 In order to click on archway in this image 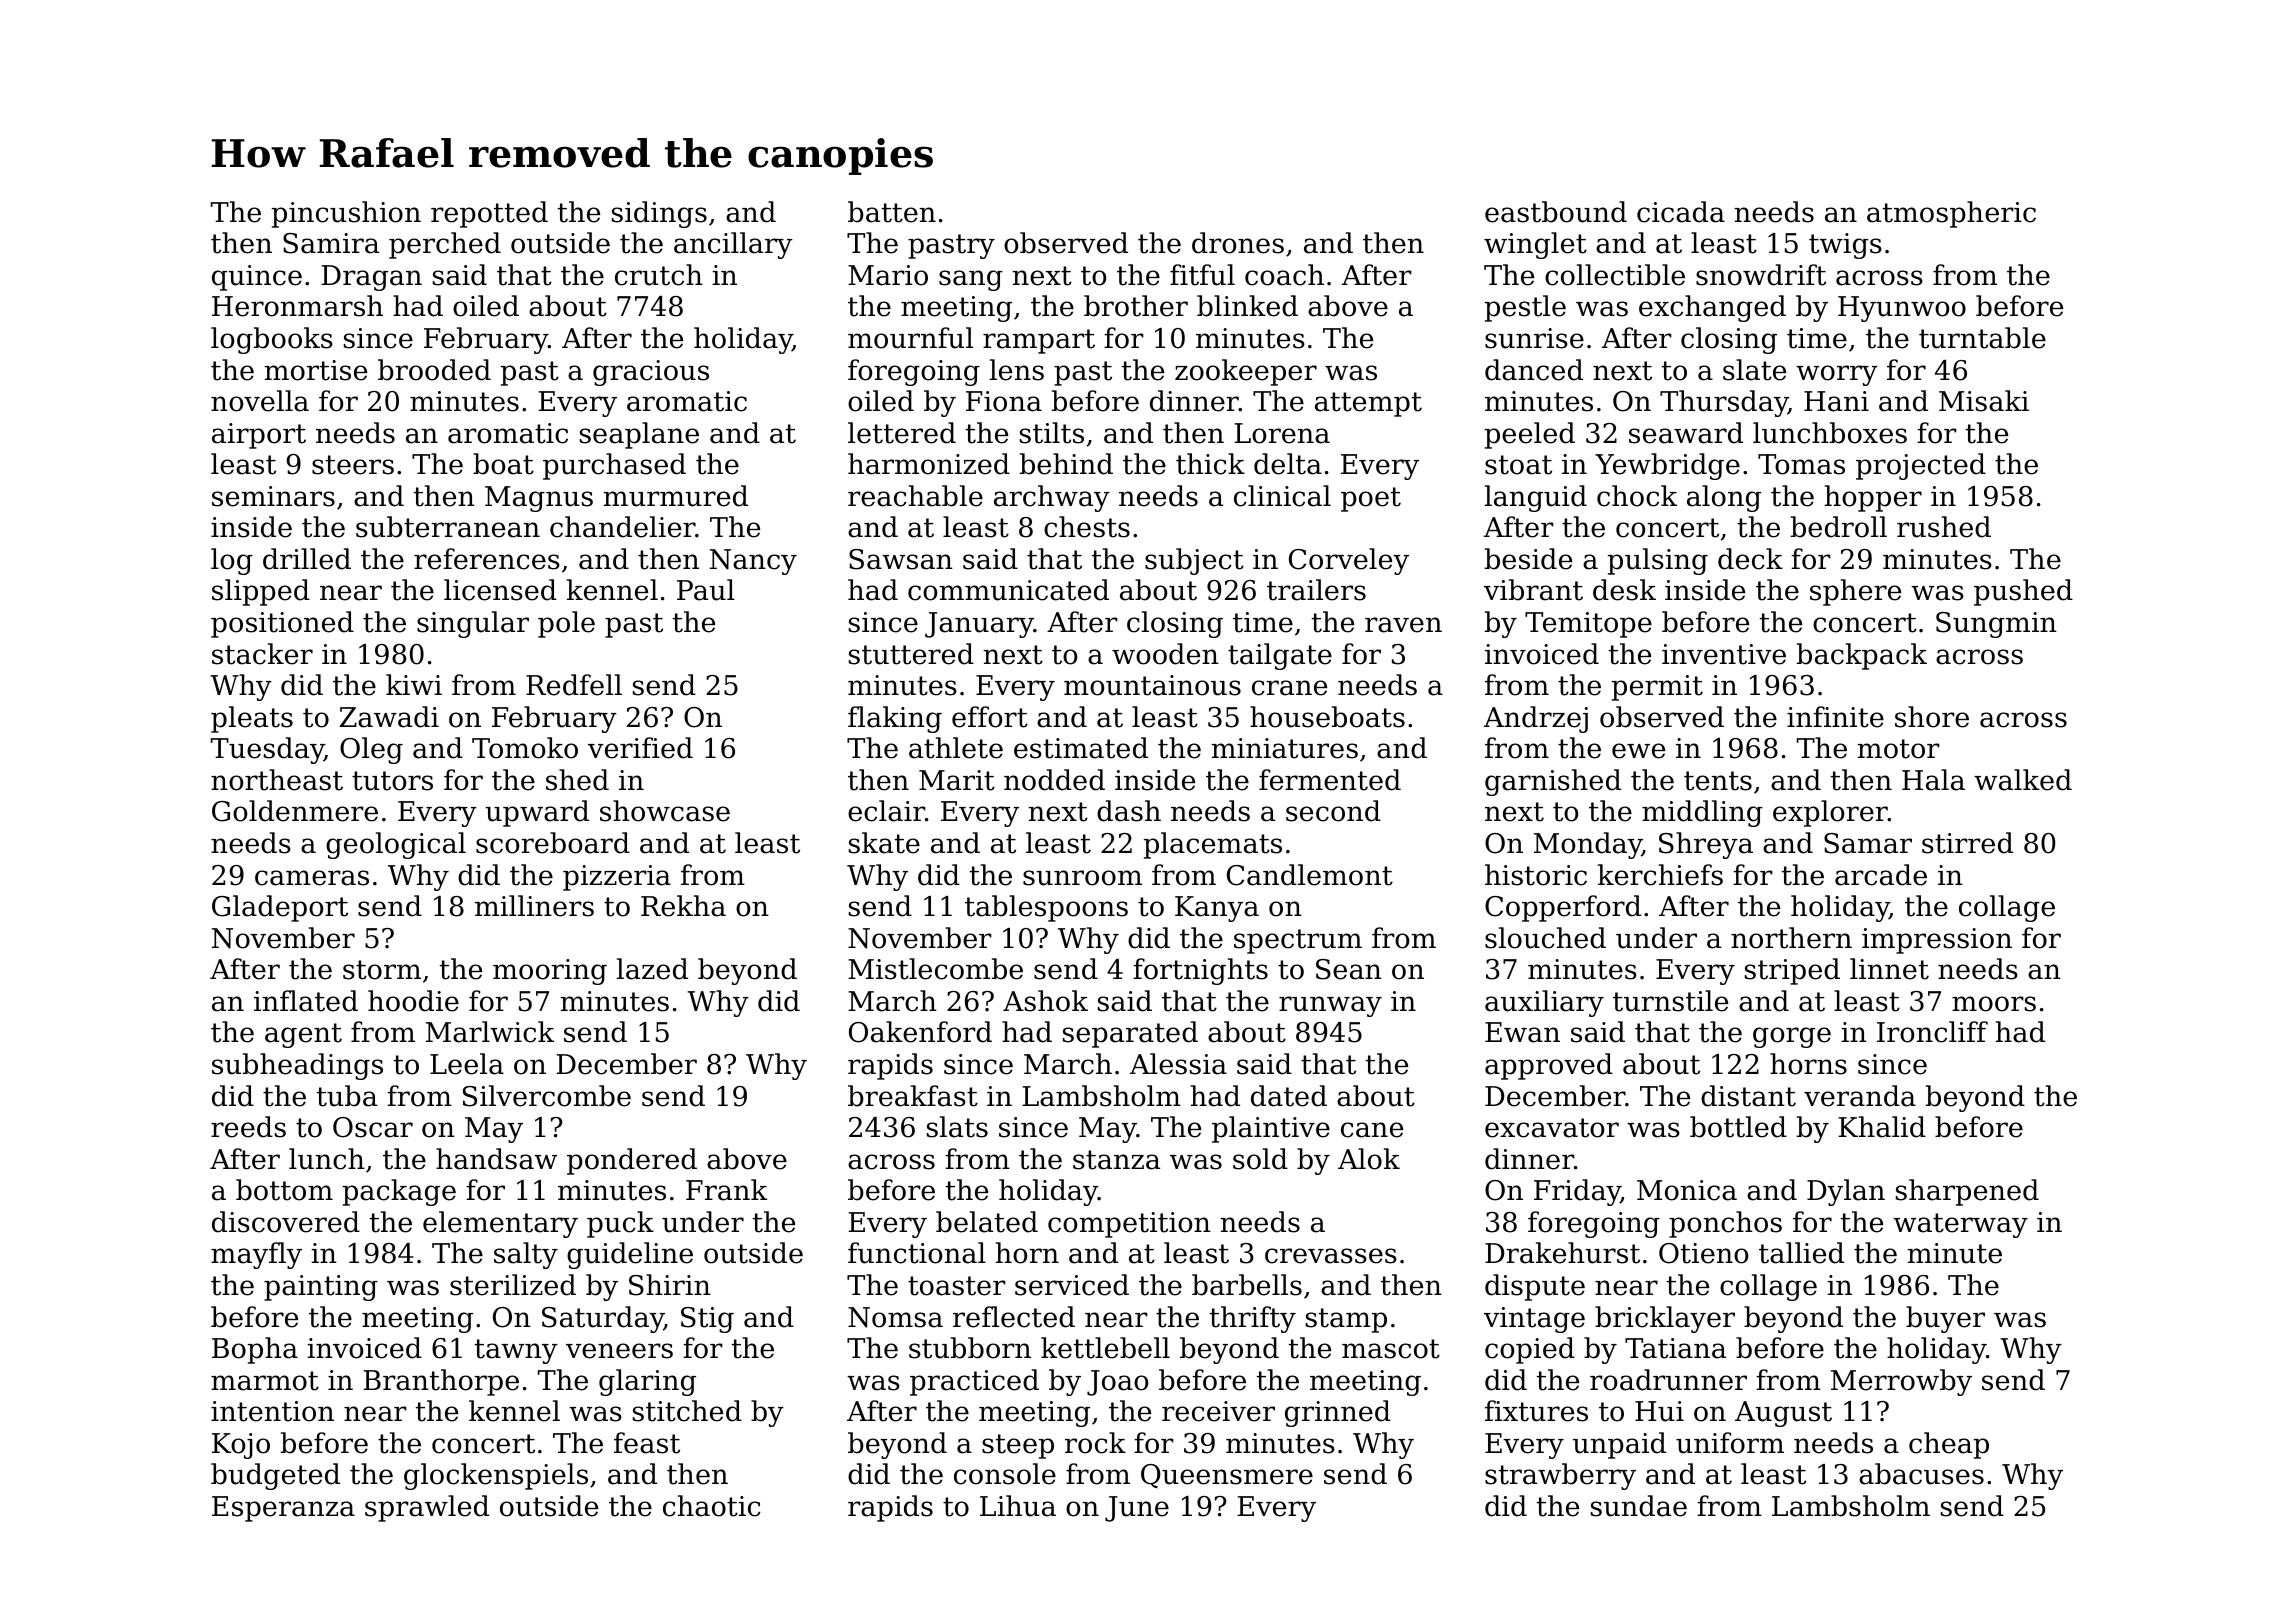, I will do `click(1052, 498)`.
